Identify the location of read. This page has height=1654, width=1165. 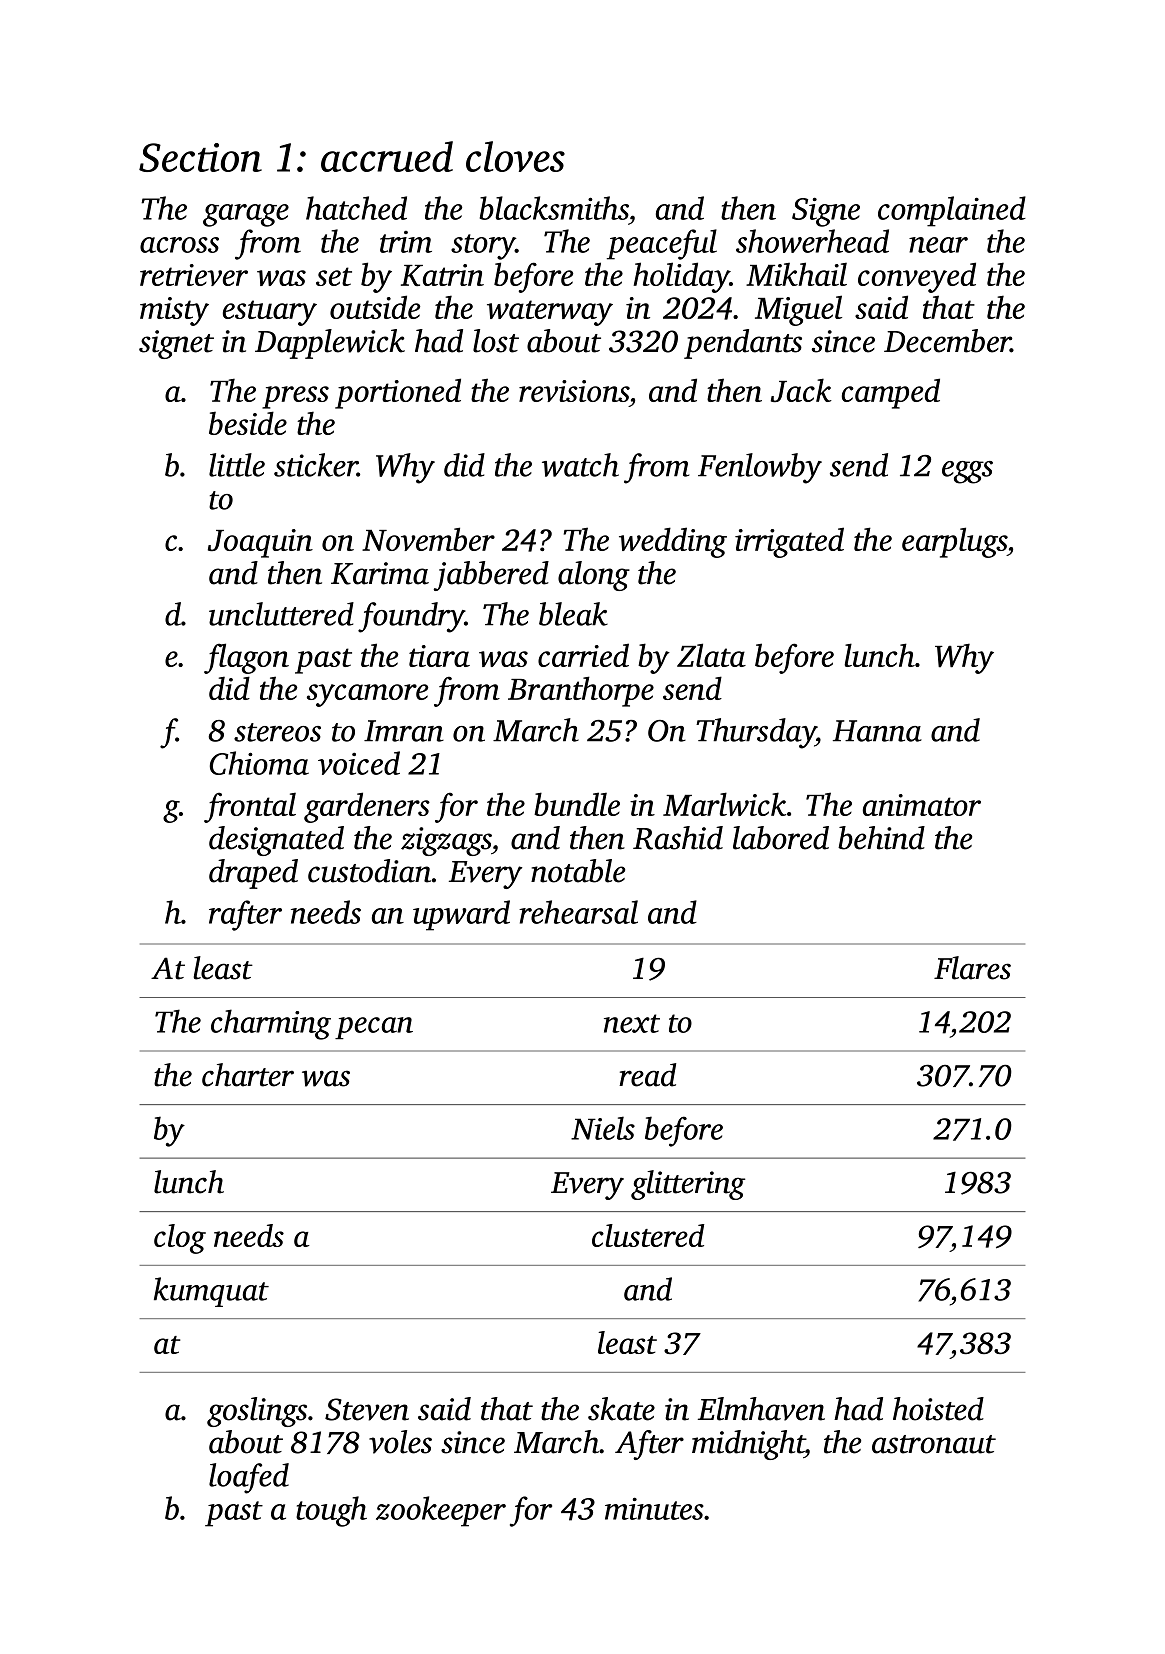
(647, 1075).
